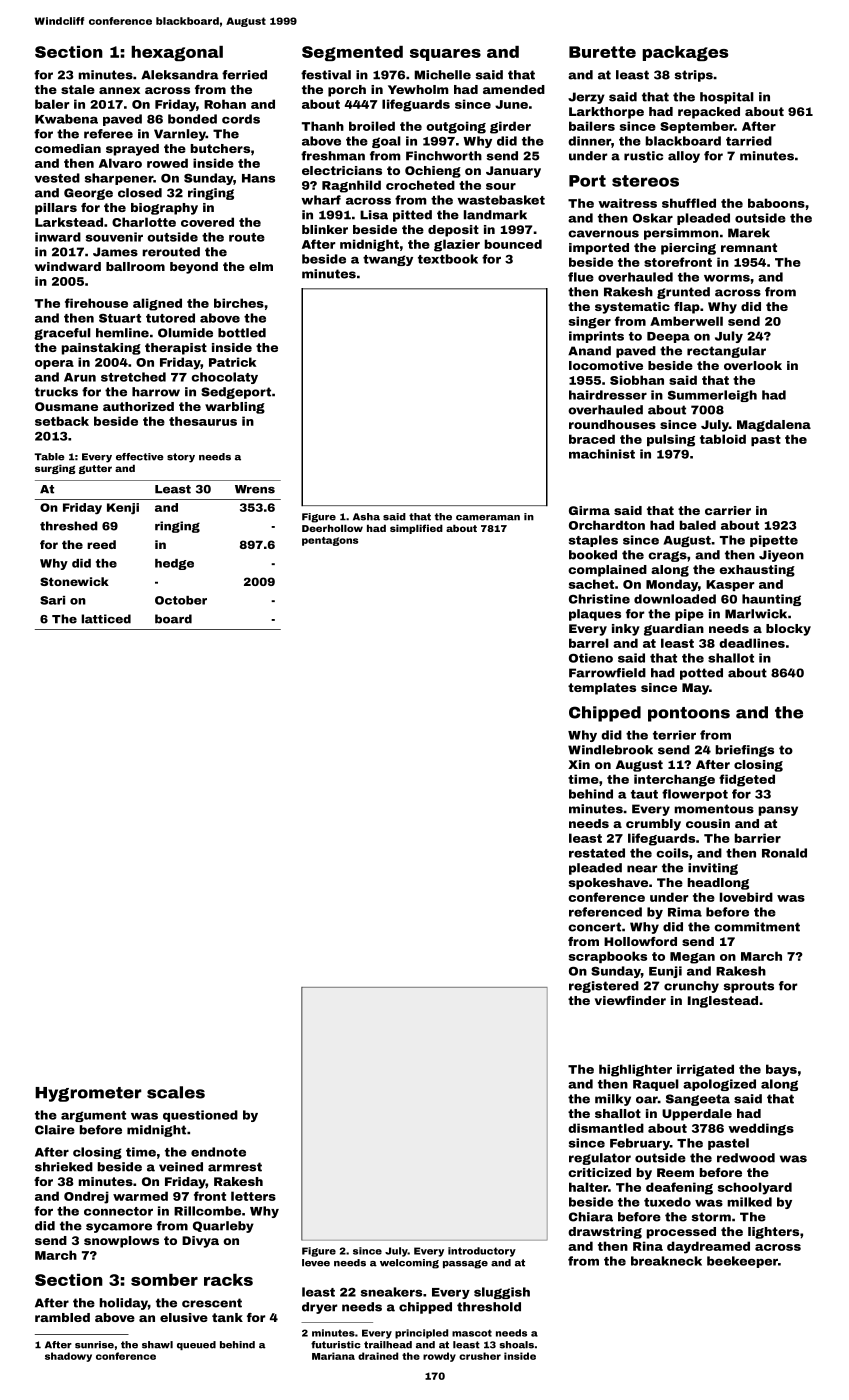 This screenshot has width=849, height=1400. Describe the element at coordinates (604, 987) in the screenshot. I see `registered` at that location.
